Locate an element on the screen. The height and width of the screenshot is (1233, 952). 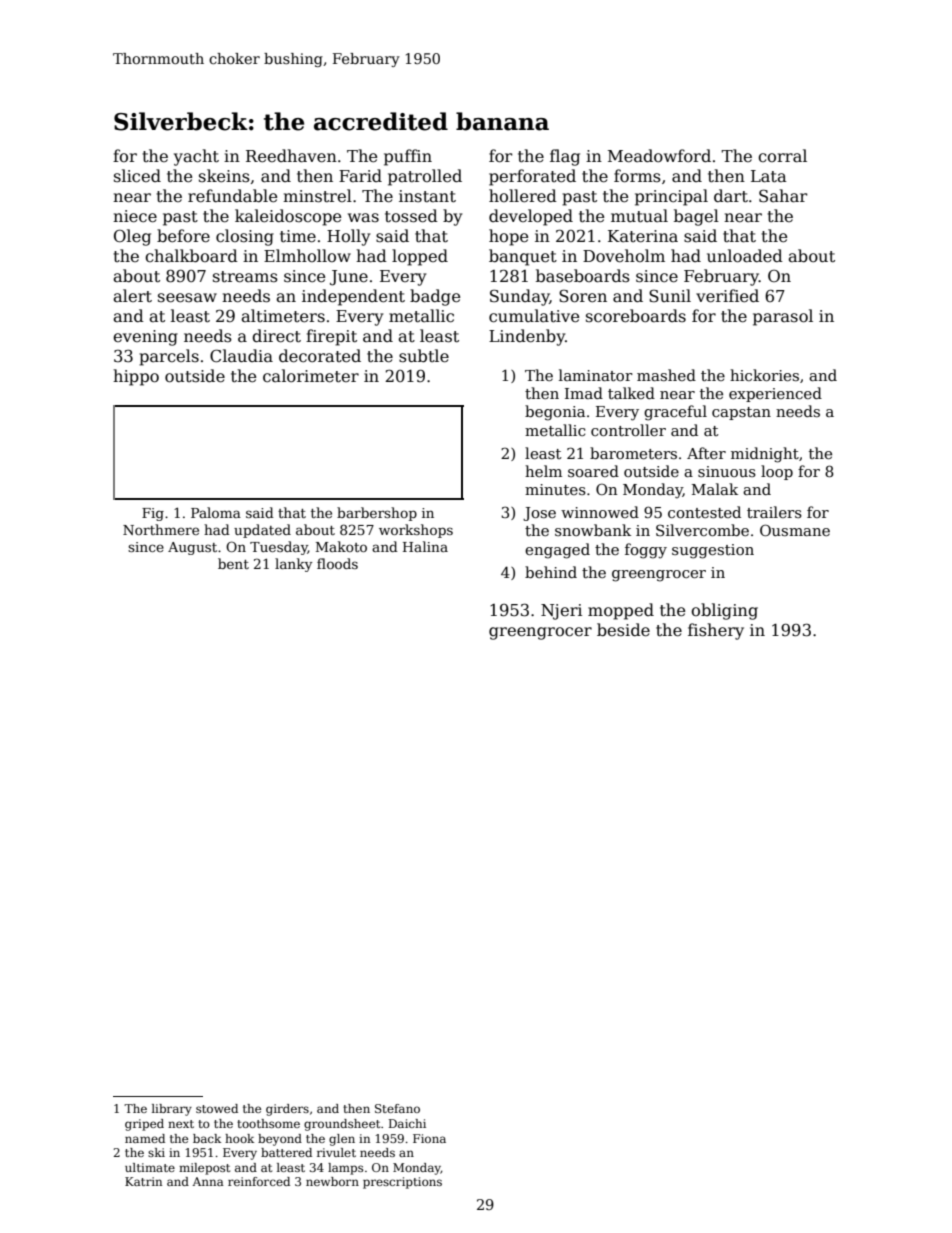
Fiona is located at coordinates (429, 1138).
